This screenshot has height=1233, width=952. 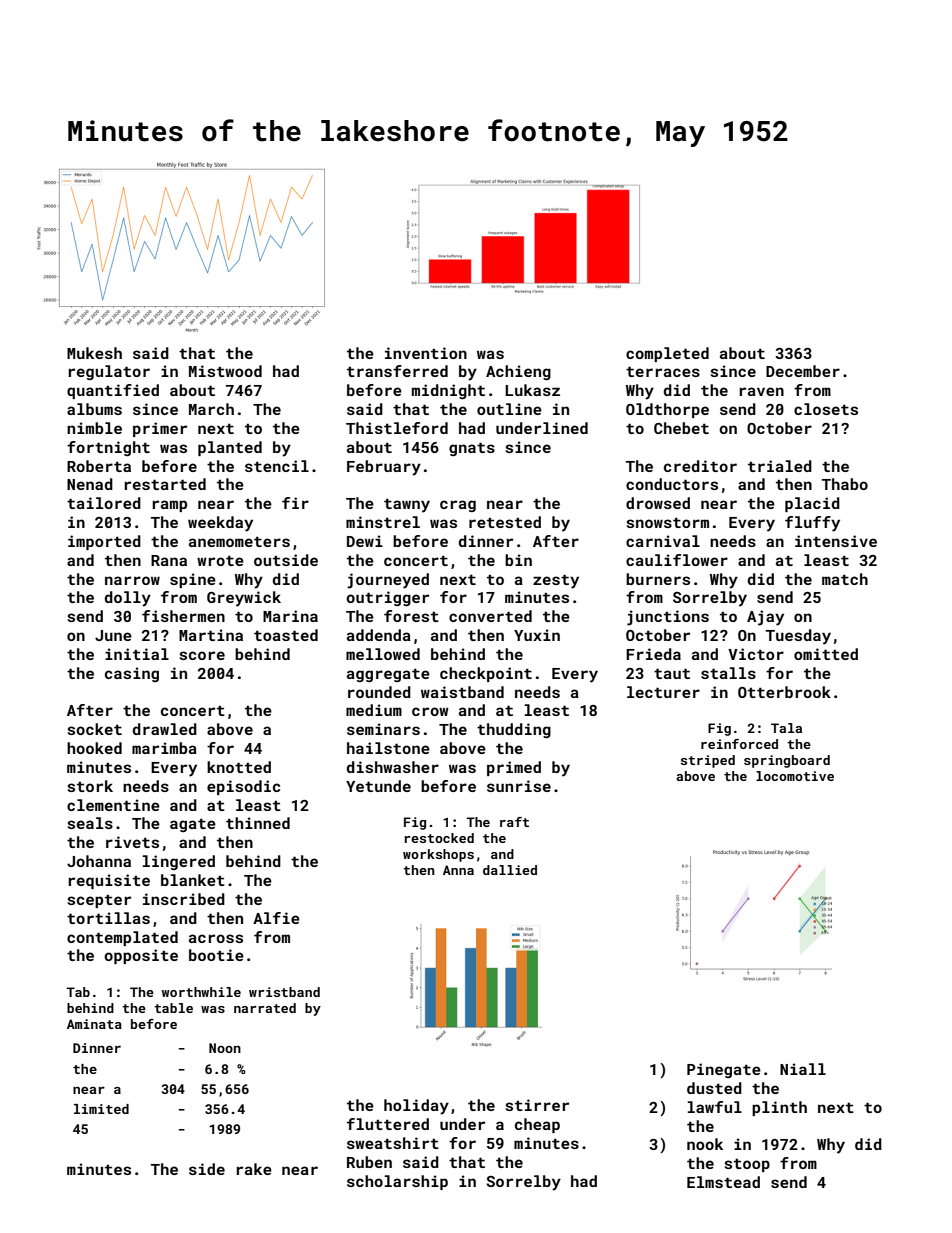 I want to click on Noon, so click(x=225, y=1048).
